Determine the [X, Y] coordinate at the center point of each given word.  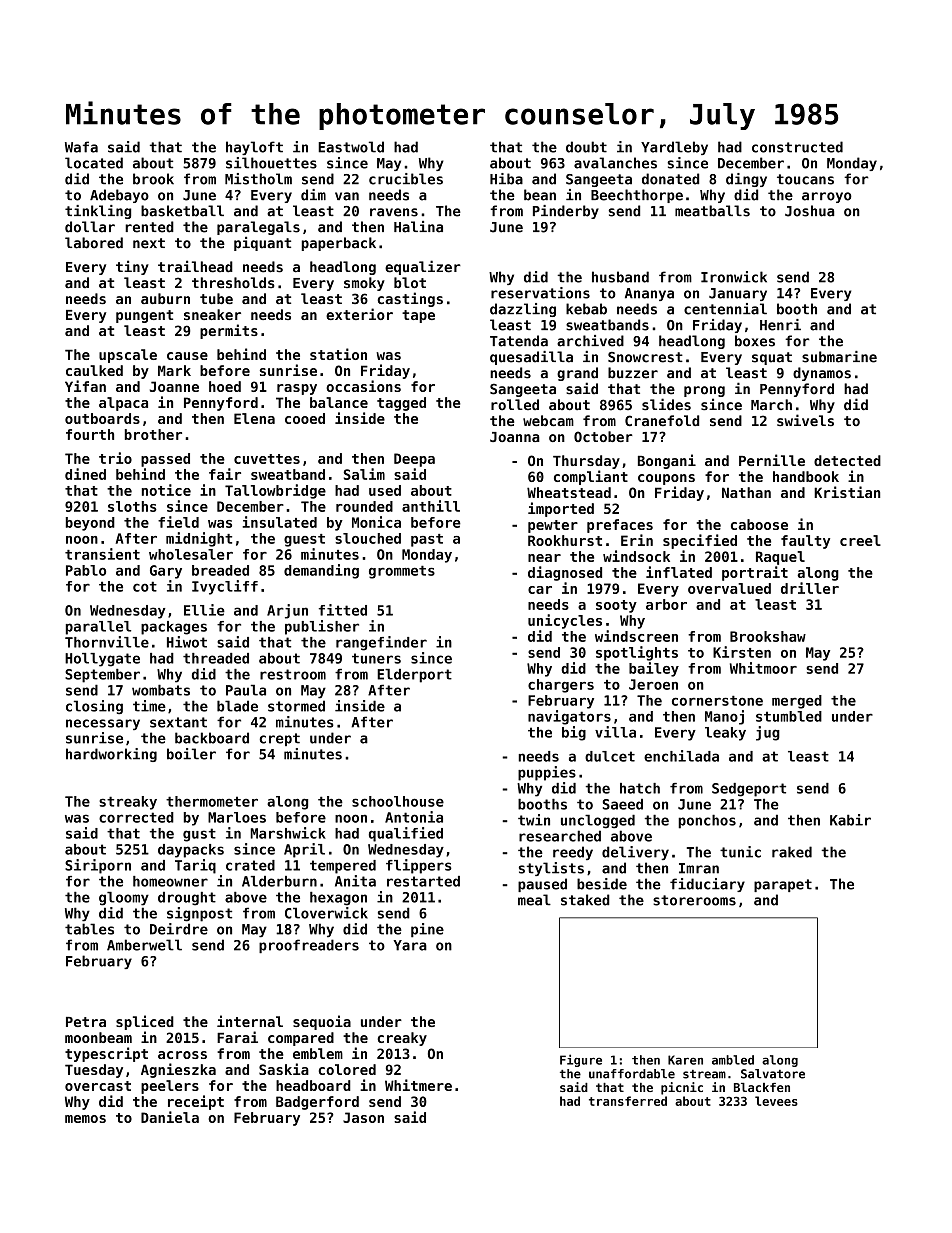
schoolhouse [398, 801]
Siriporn [98, 866]
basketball [182, 211]
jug [768, 733]
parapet [783, 885]
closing [94, 707]
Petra [86, 1022]
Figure [581, 1060]
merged [797, 702]
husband [620, 277]
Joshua [809, 211]
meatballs [712, 211]
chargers [561, 686]
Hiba [506, 179]
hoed [225, 386]
